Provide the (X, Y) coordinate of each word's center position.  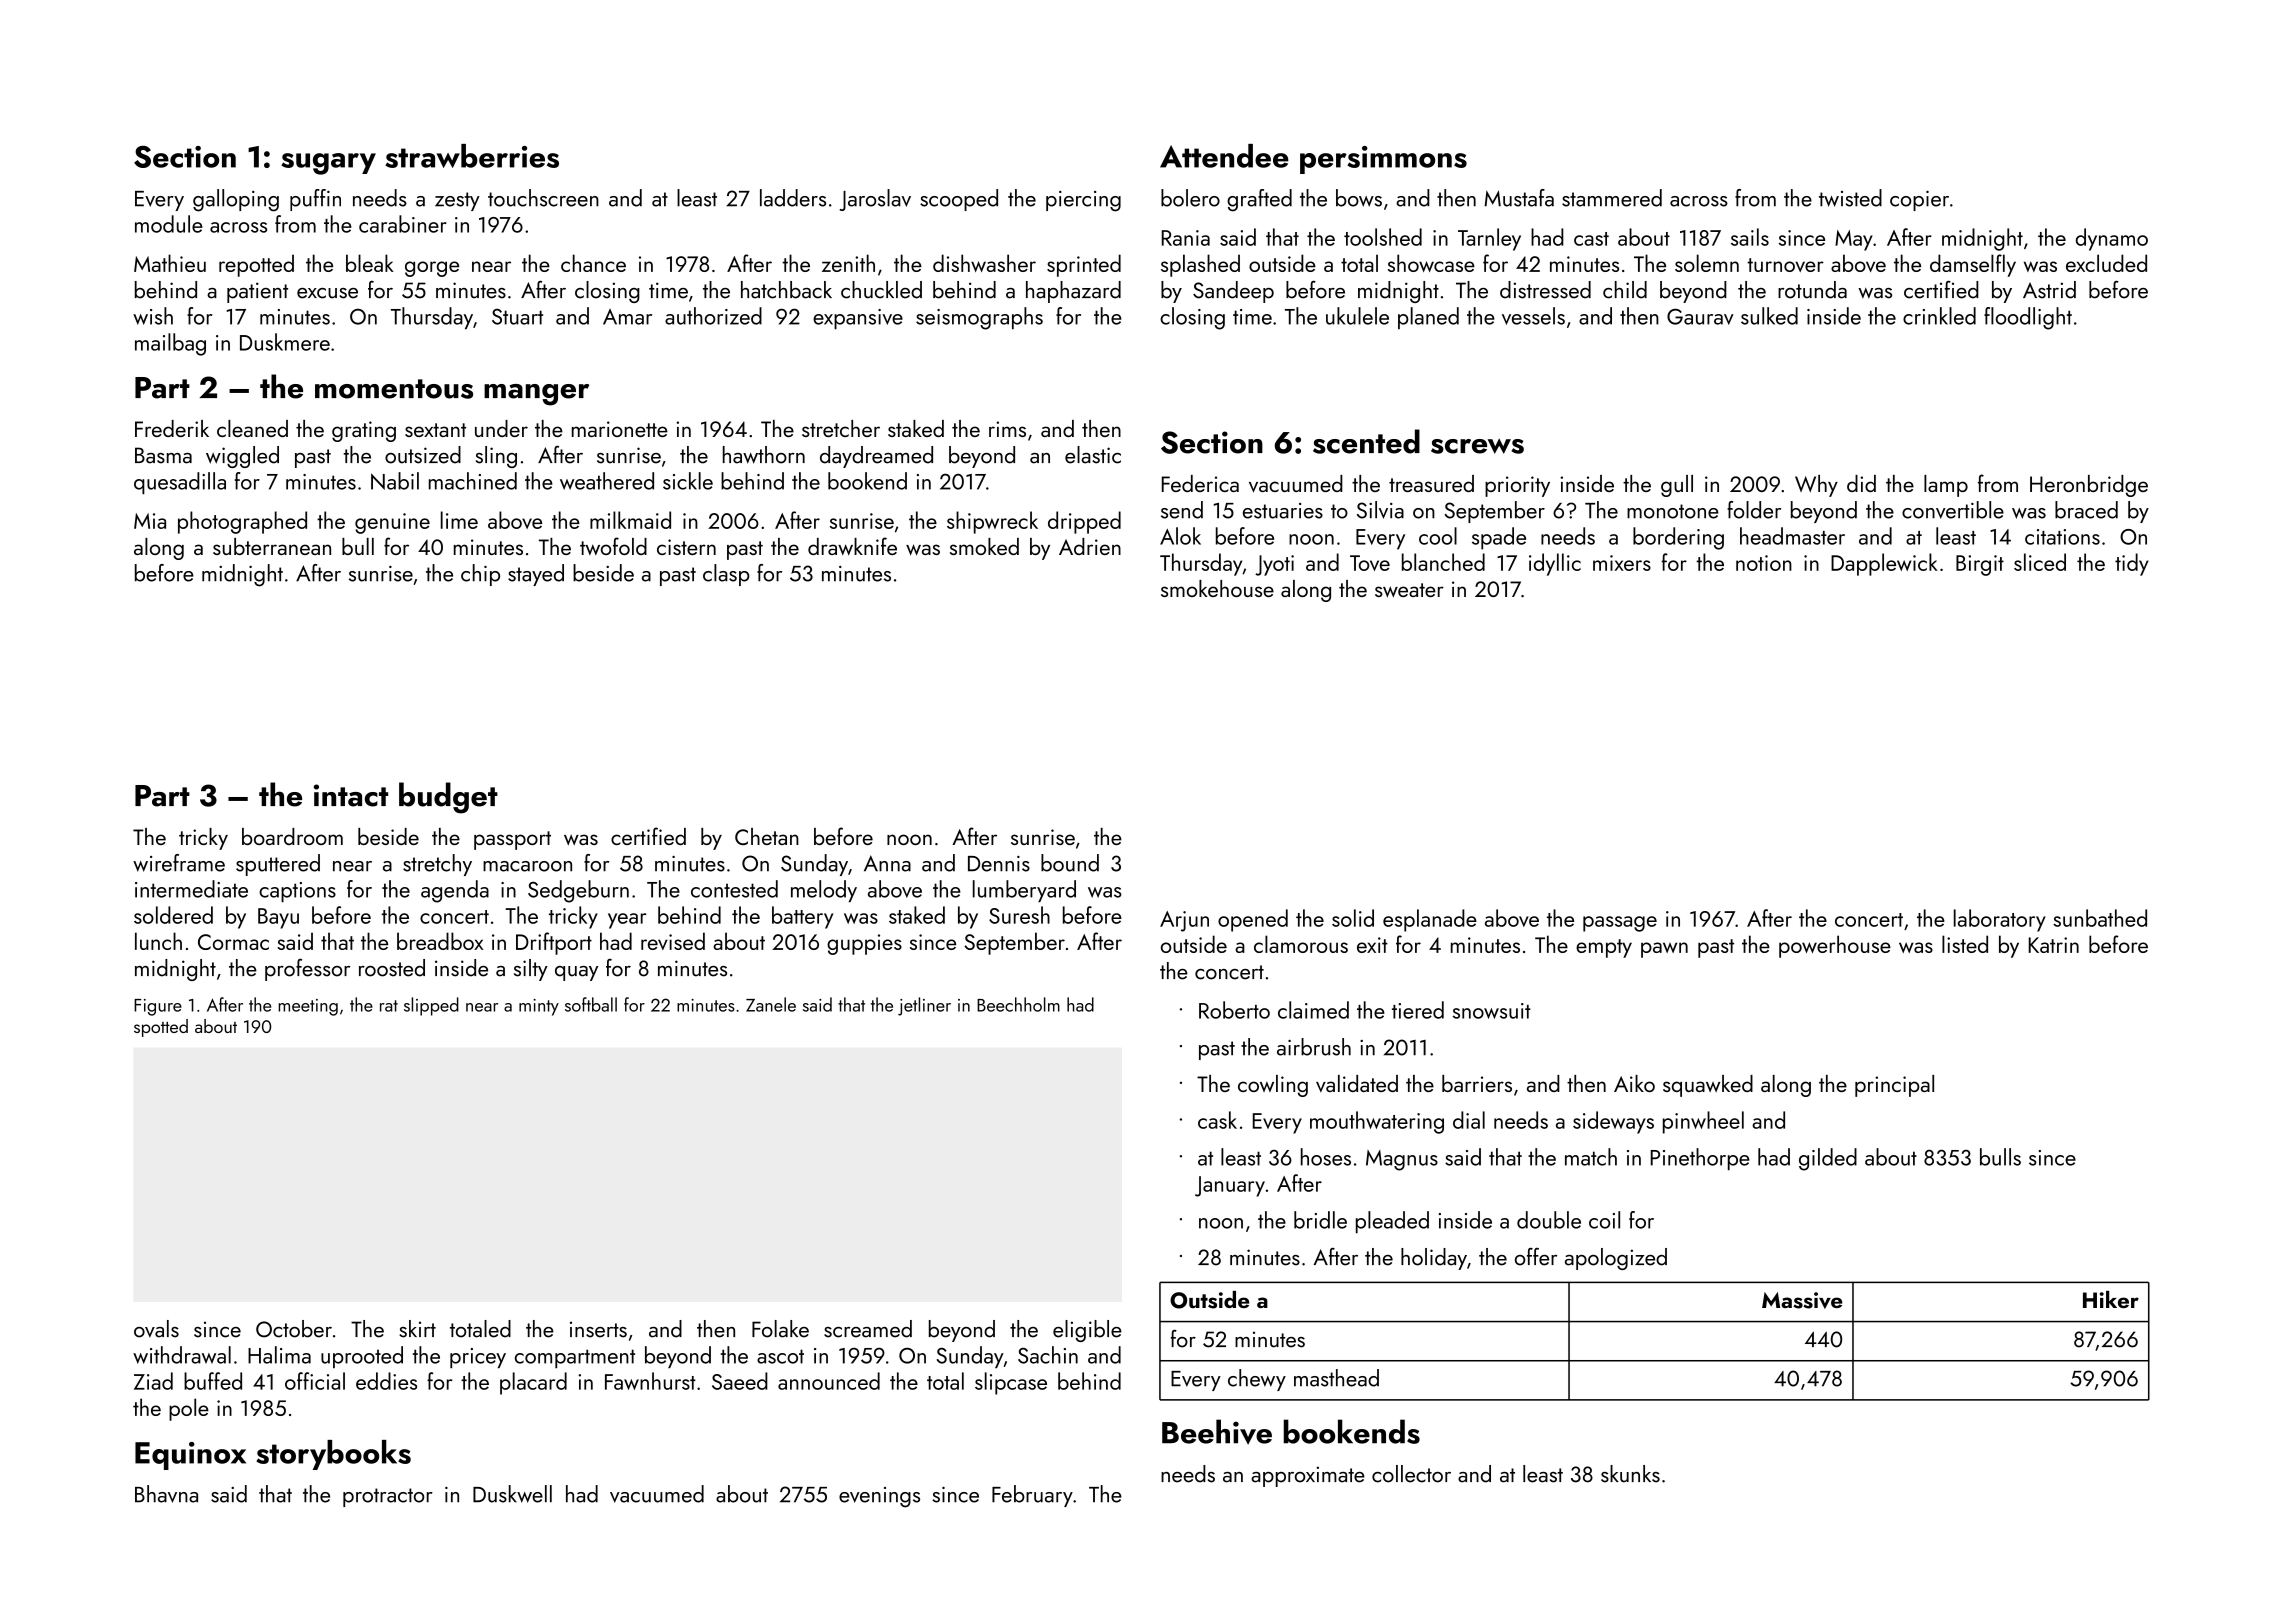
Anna (887, 863)
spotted (161, 1028)
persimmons (1383, 160)
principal (1894, 1086)
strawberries (472, 156)
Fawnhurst (650, 1381)
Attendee (1224, 156)
